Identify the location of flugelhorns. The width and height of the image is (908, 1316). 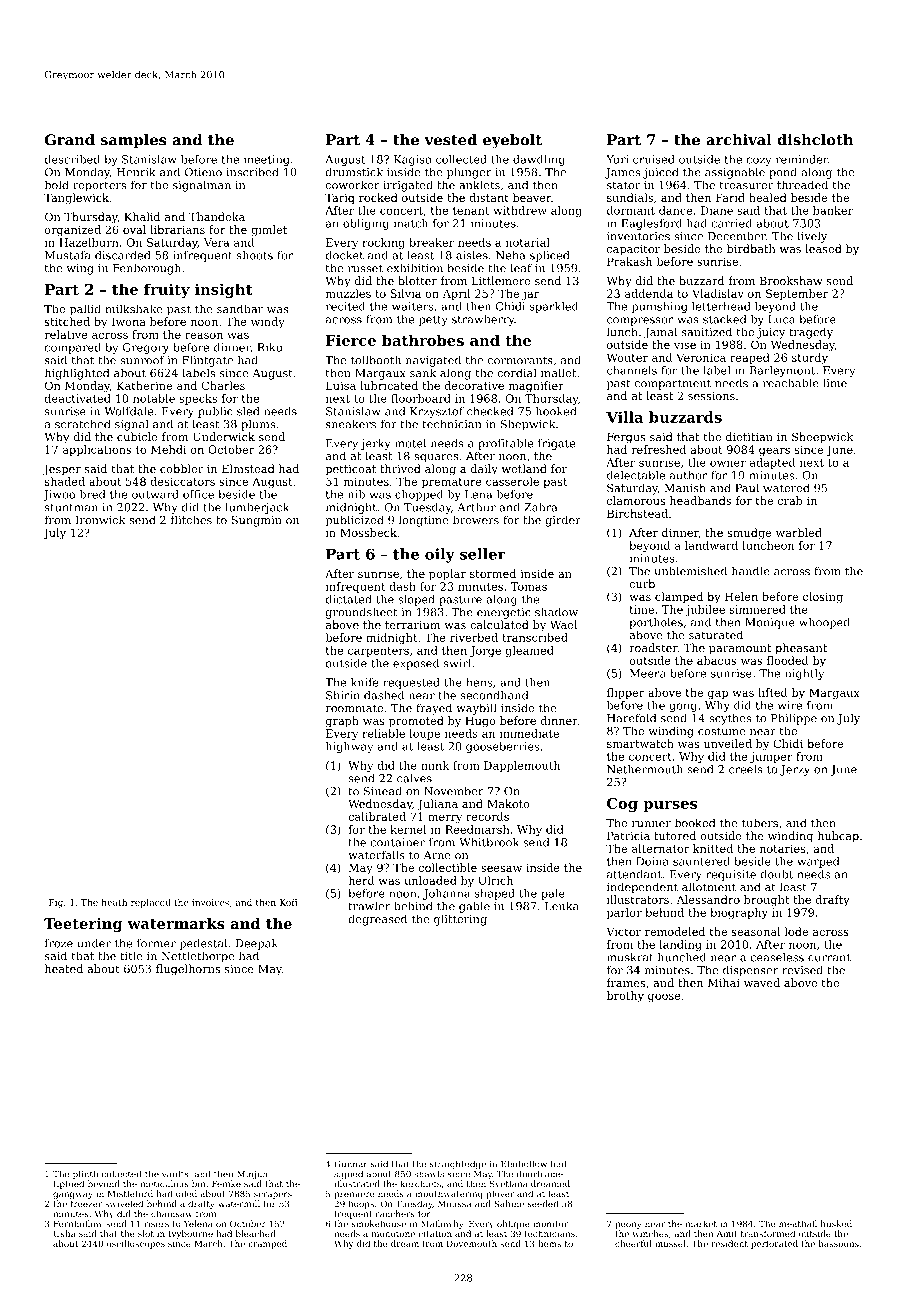
(188, 970).
